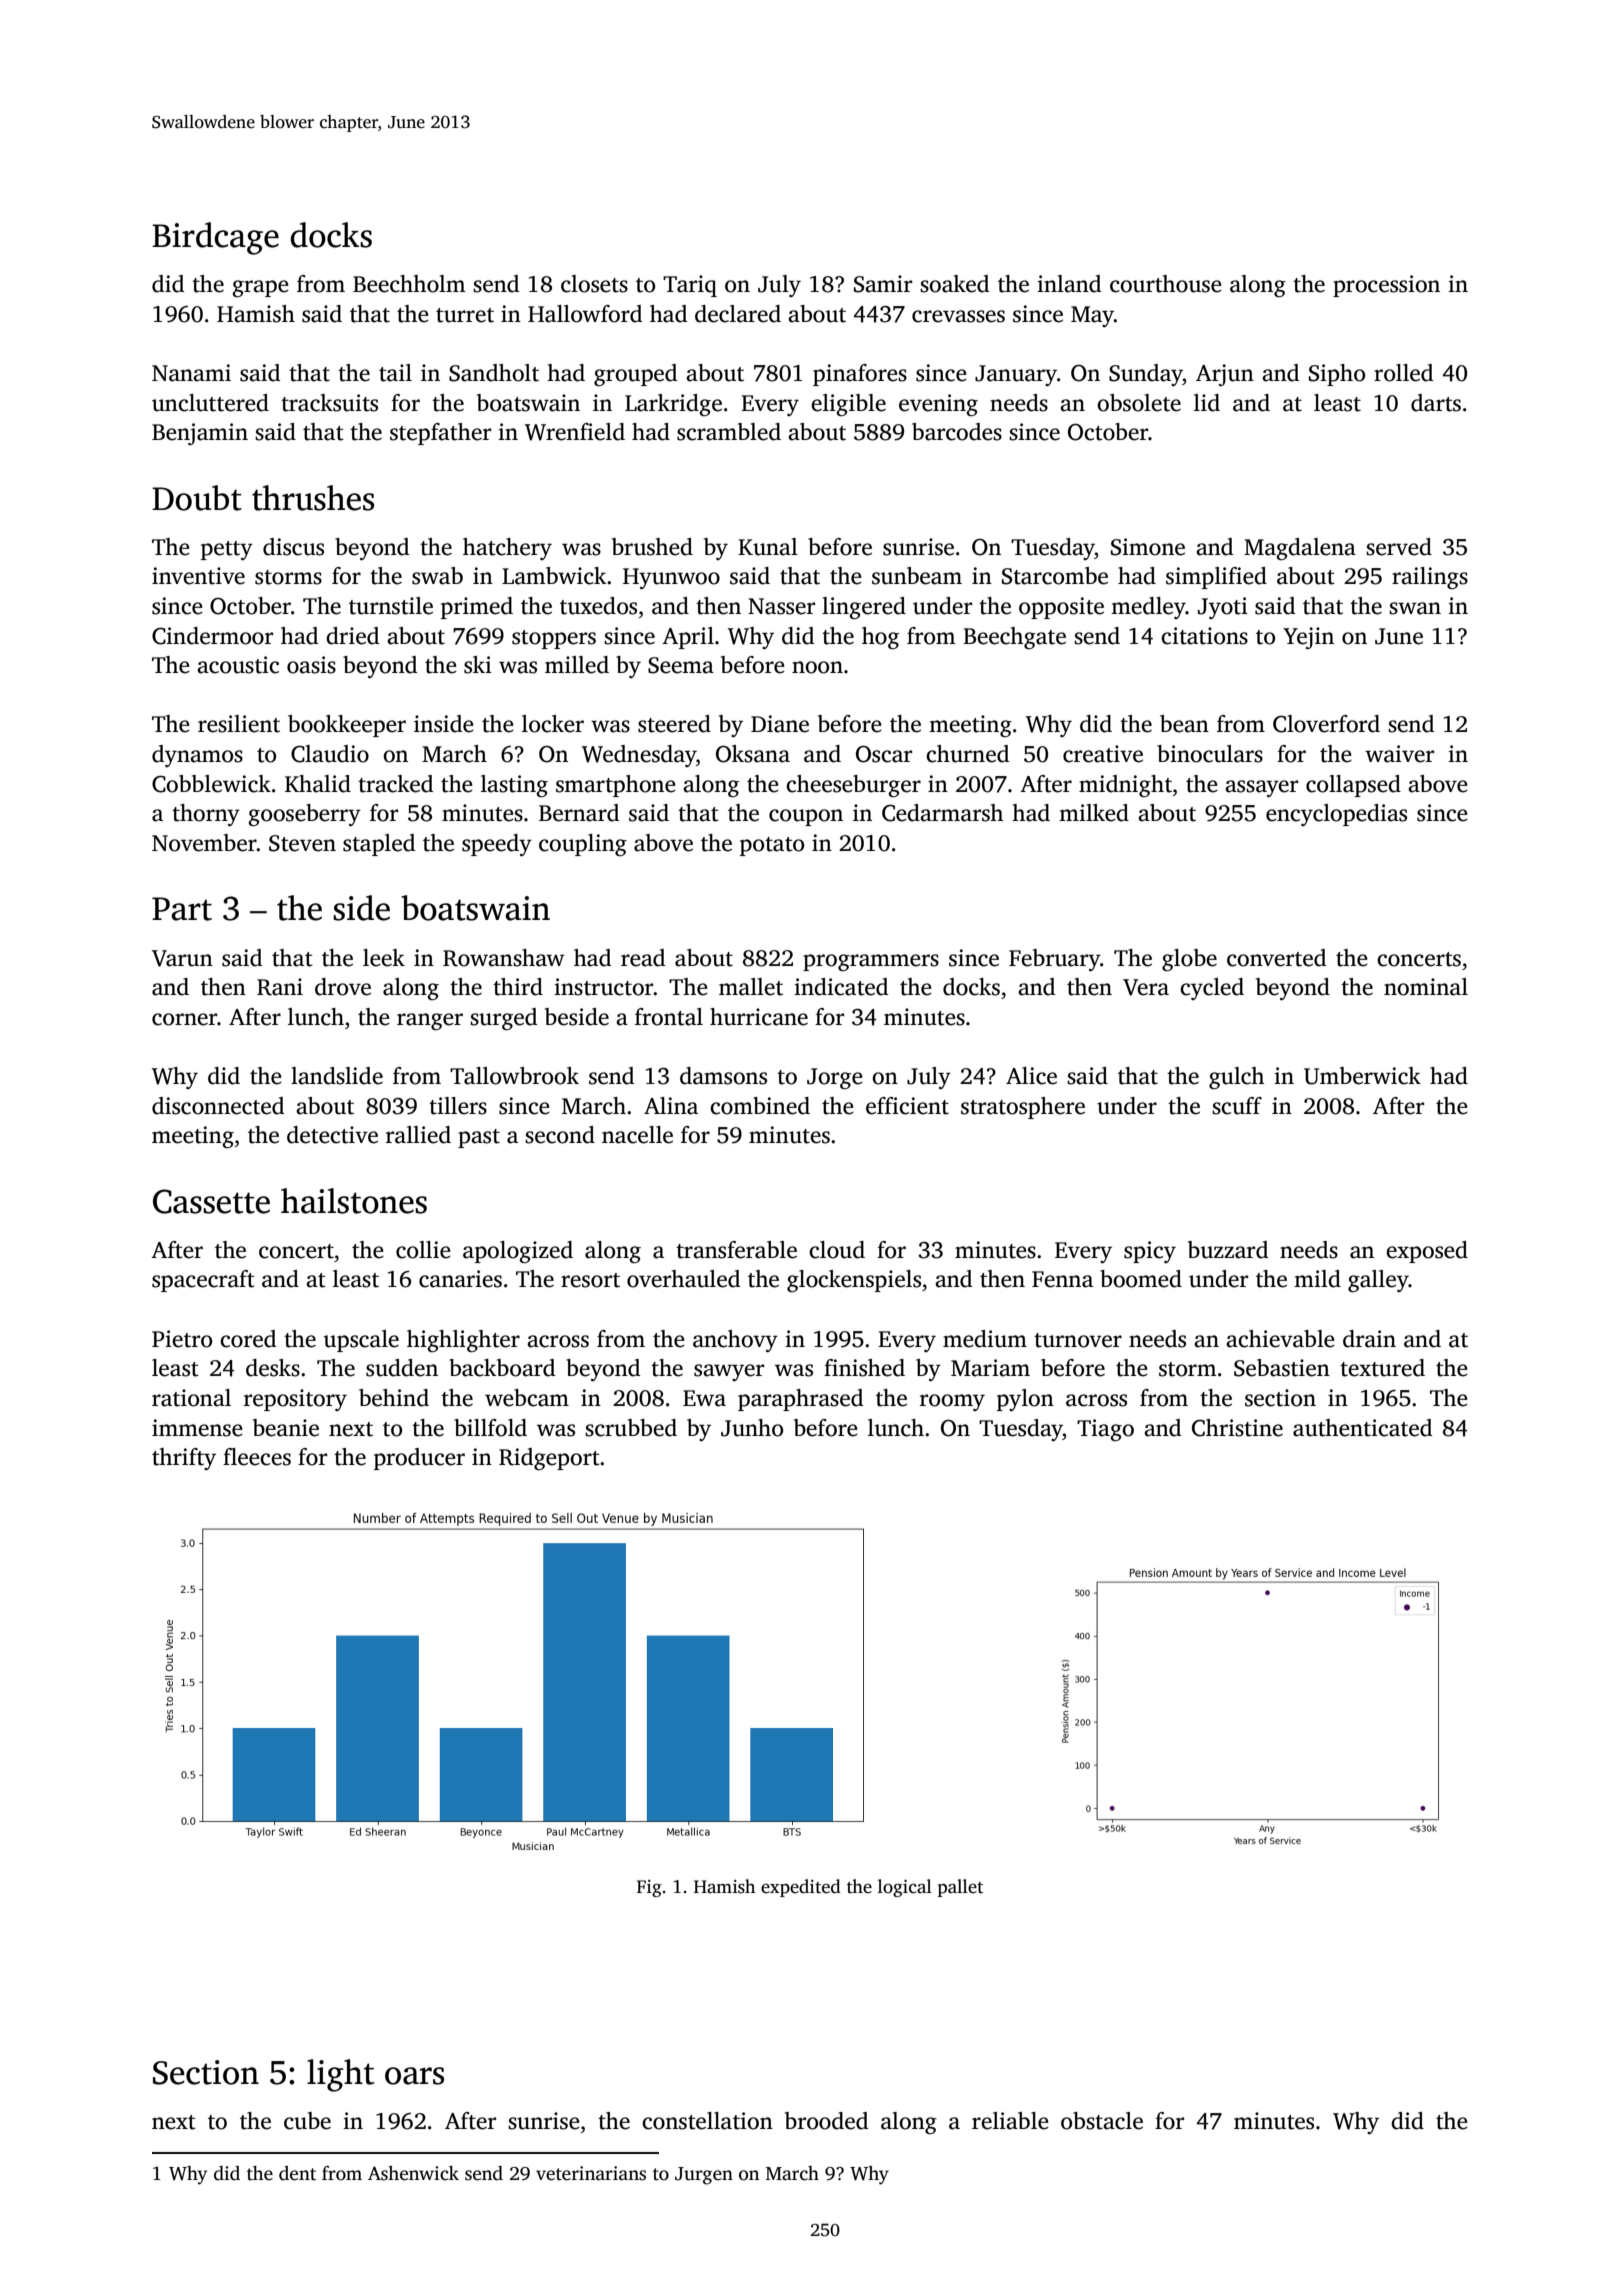 The width and height of the screenshot is (1620, 2292). What do you see at coordinates (704, 1398) in the screenshot?
I see `Ewa` at bounding box center [704, 1398].
